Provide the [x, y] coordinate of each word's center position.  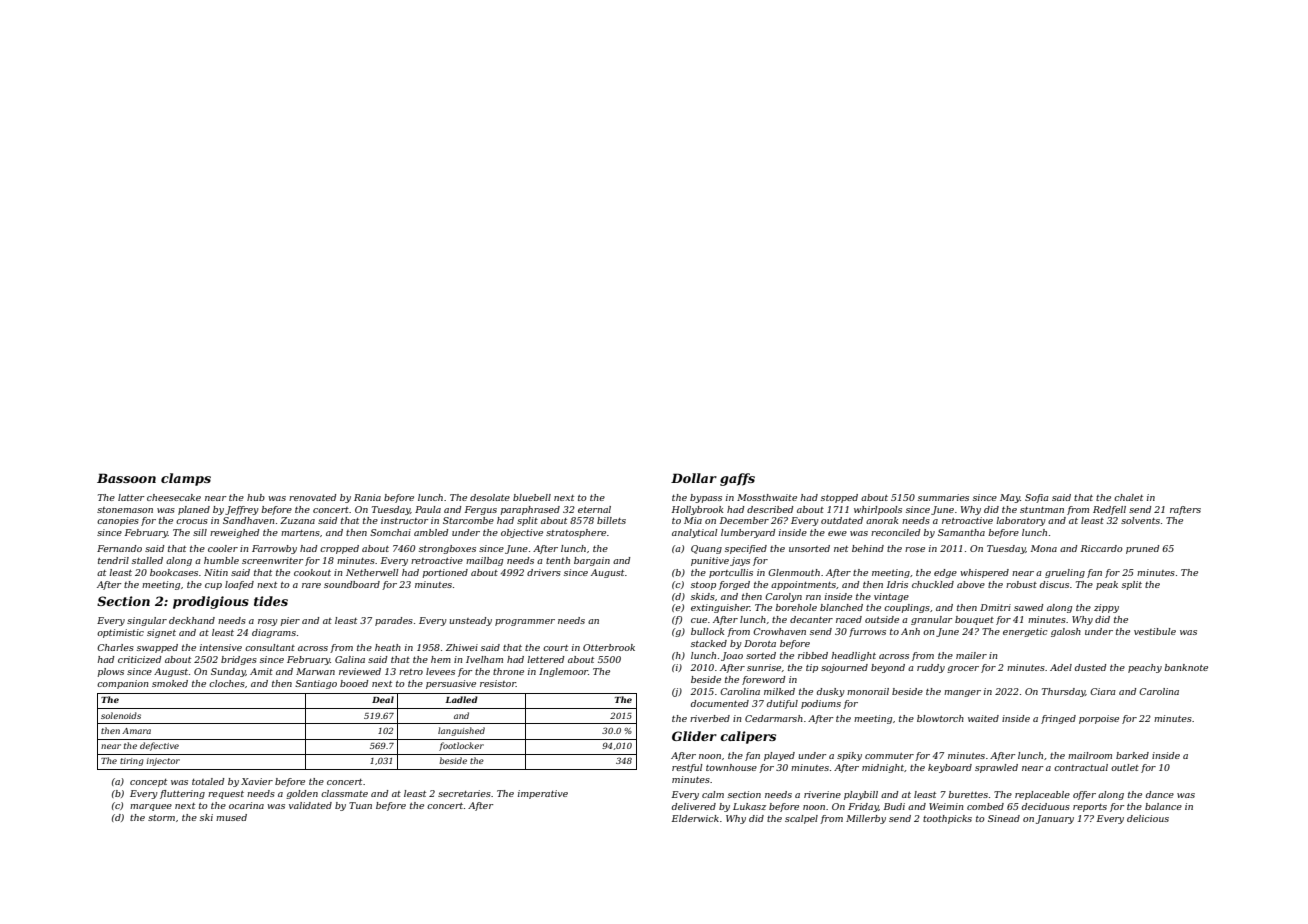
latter [131, 497]
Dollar [694, 478]
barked [1132, 755]
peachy [1145, 668]
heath [388, 647]
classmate [344, 793]
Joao [732, 656]
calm [713, 794]
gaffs [737, 479]
